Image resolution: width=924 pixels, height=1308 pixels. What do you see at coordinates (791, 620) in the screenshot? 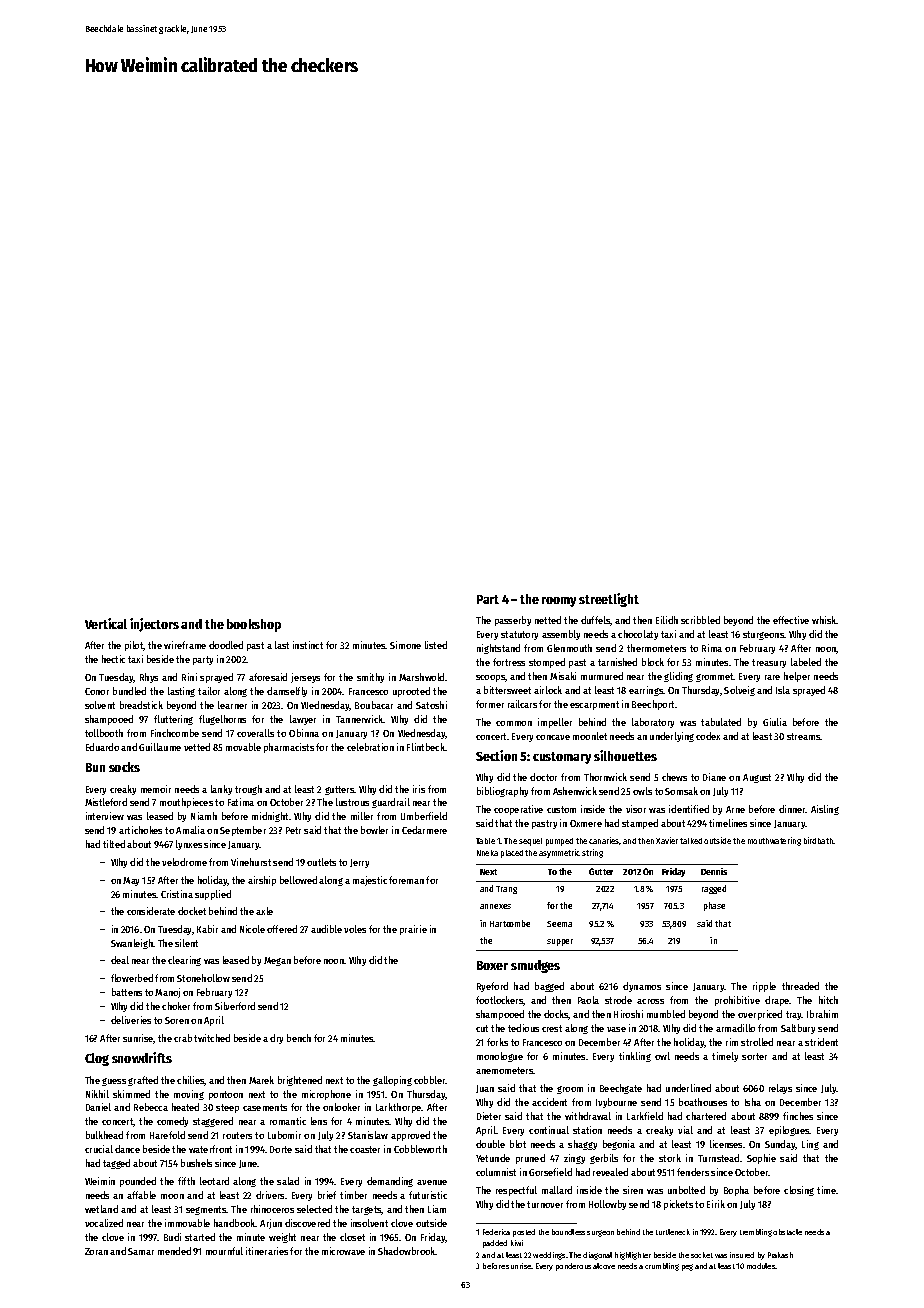
I see `effective` at bounding box center [791, 620].
